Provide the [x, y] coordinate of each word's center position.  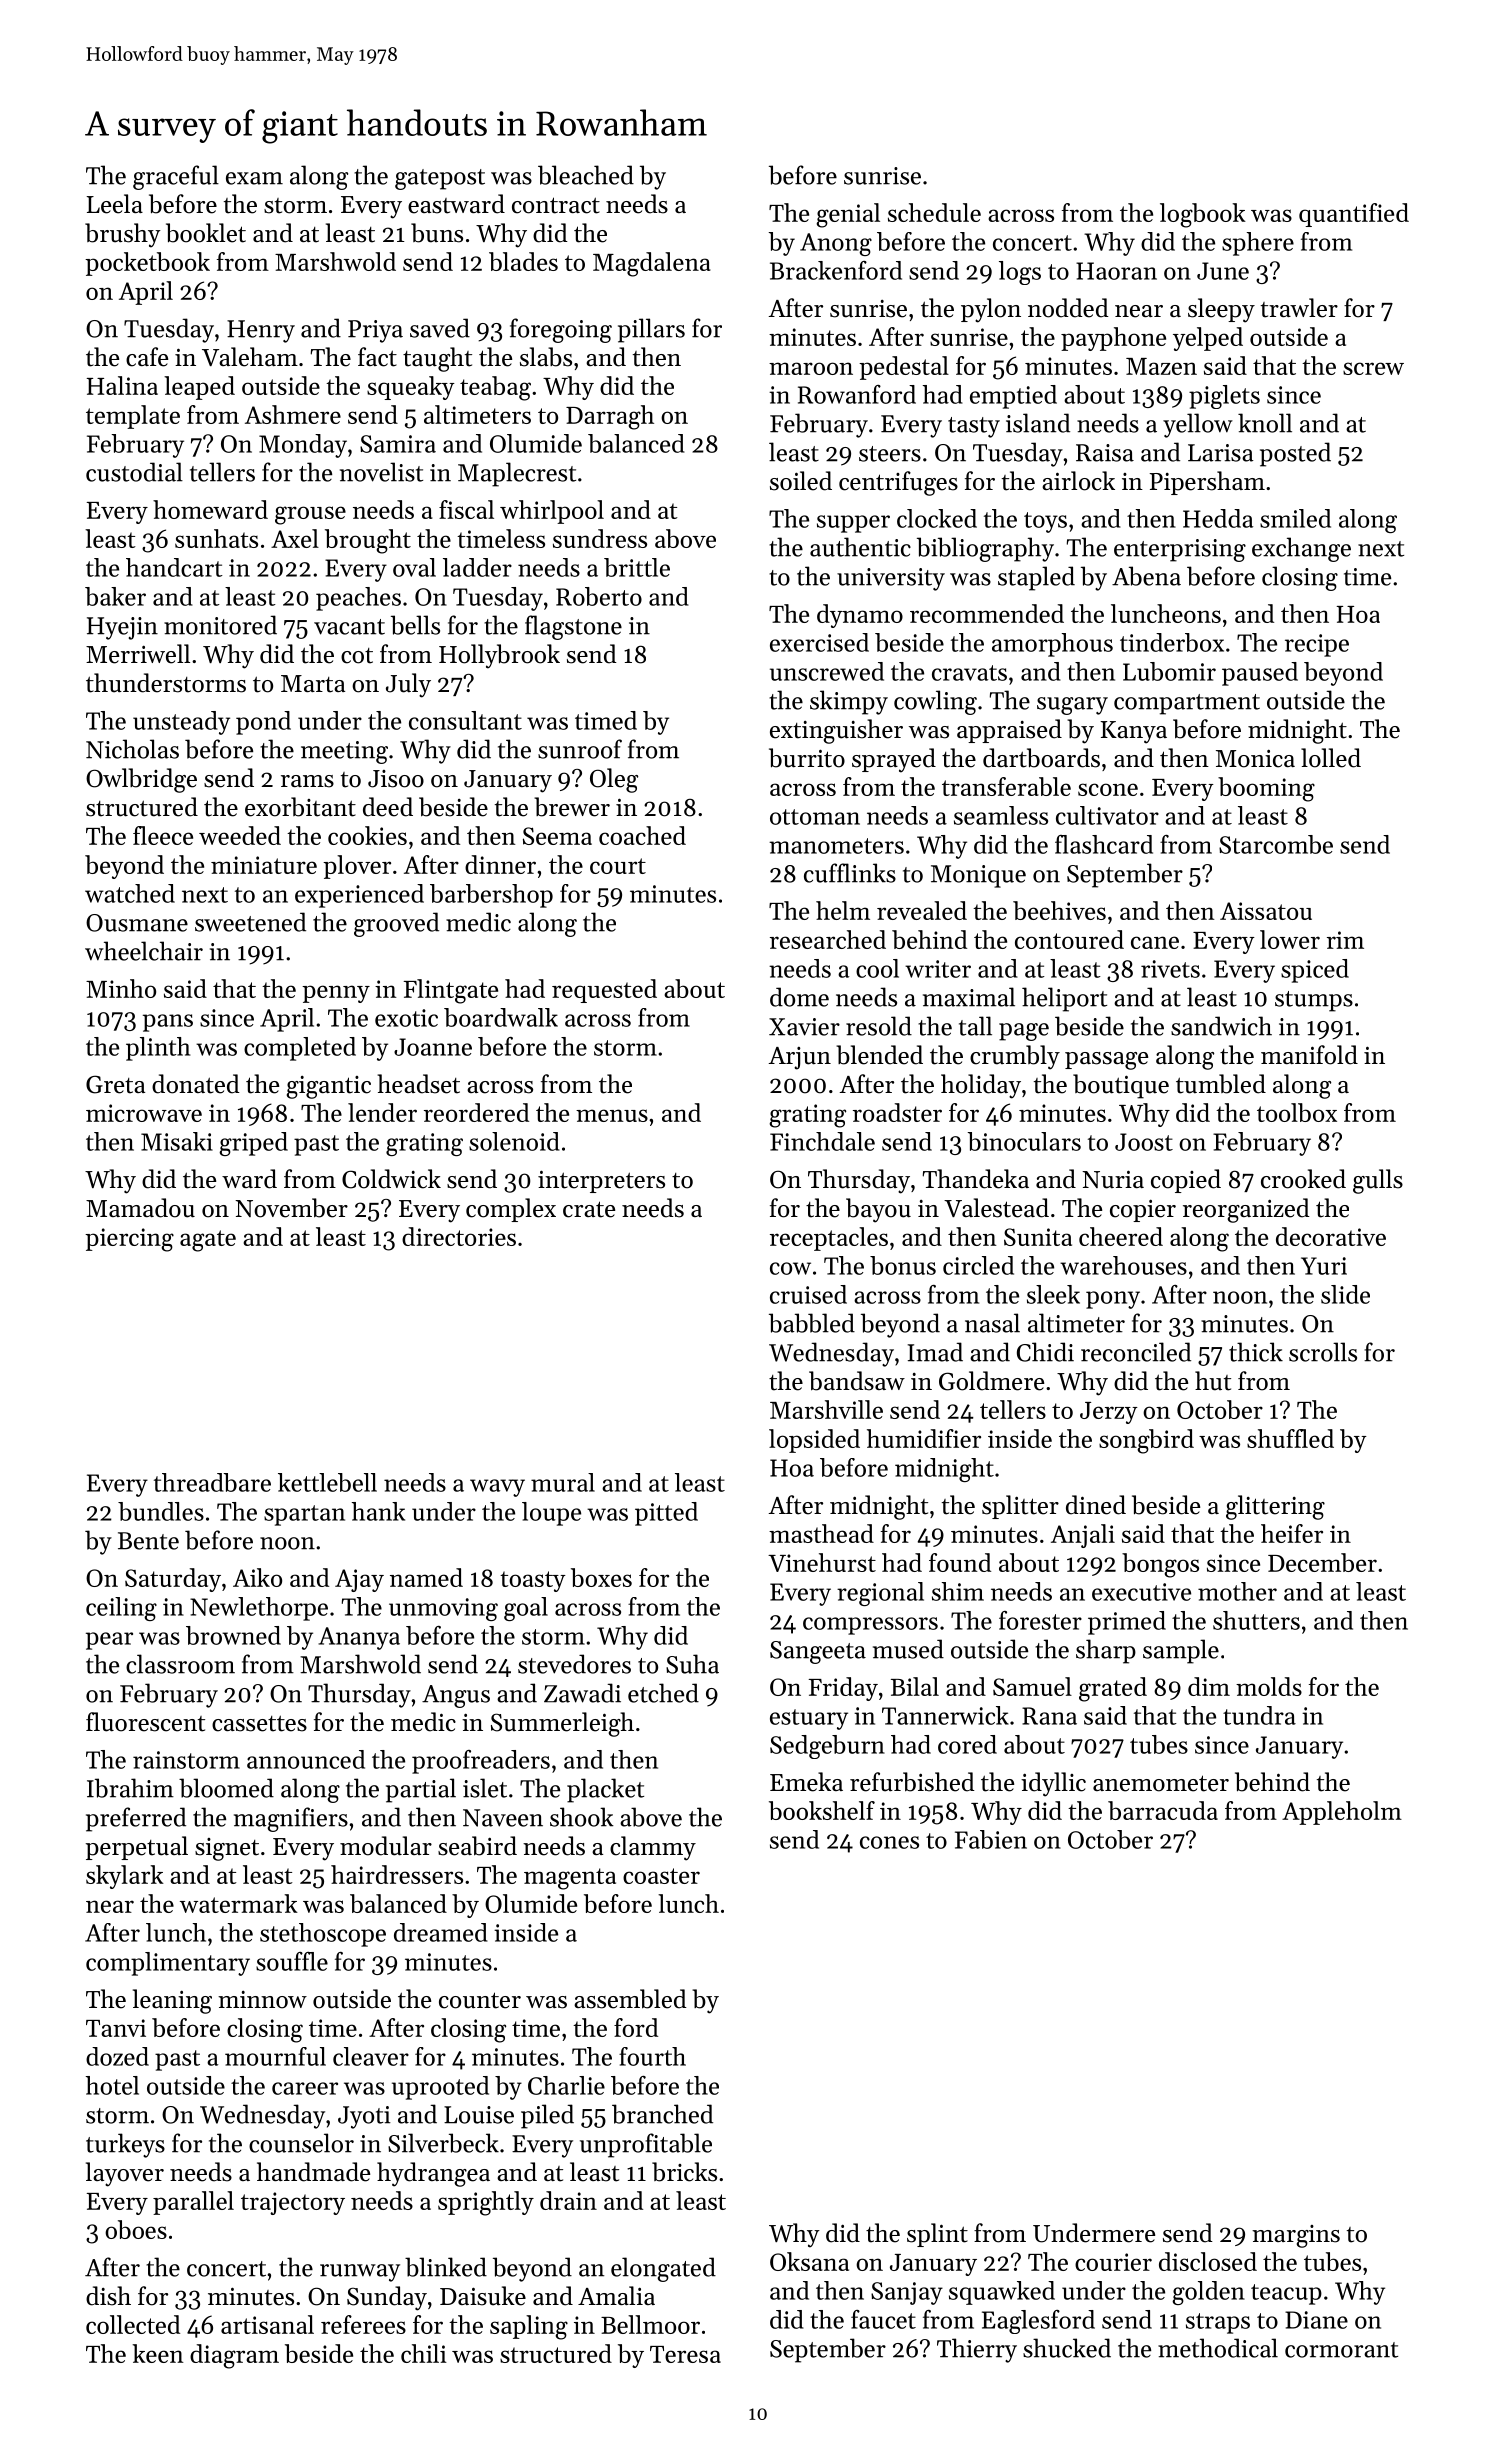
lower [1290, 939]
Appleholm [1342, 1813]
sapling [529, 2327]
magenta [570, 1879]
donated [196, 1084]
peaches [358, 599]
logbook [1203, 215]
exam [254, 178]
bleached [586, 175]
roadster [897, 1112]
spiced [1315, 971]
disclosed [1208, 2261]
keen [158, 2353]
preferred [136, 1819]
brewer [572, 807]
